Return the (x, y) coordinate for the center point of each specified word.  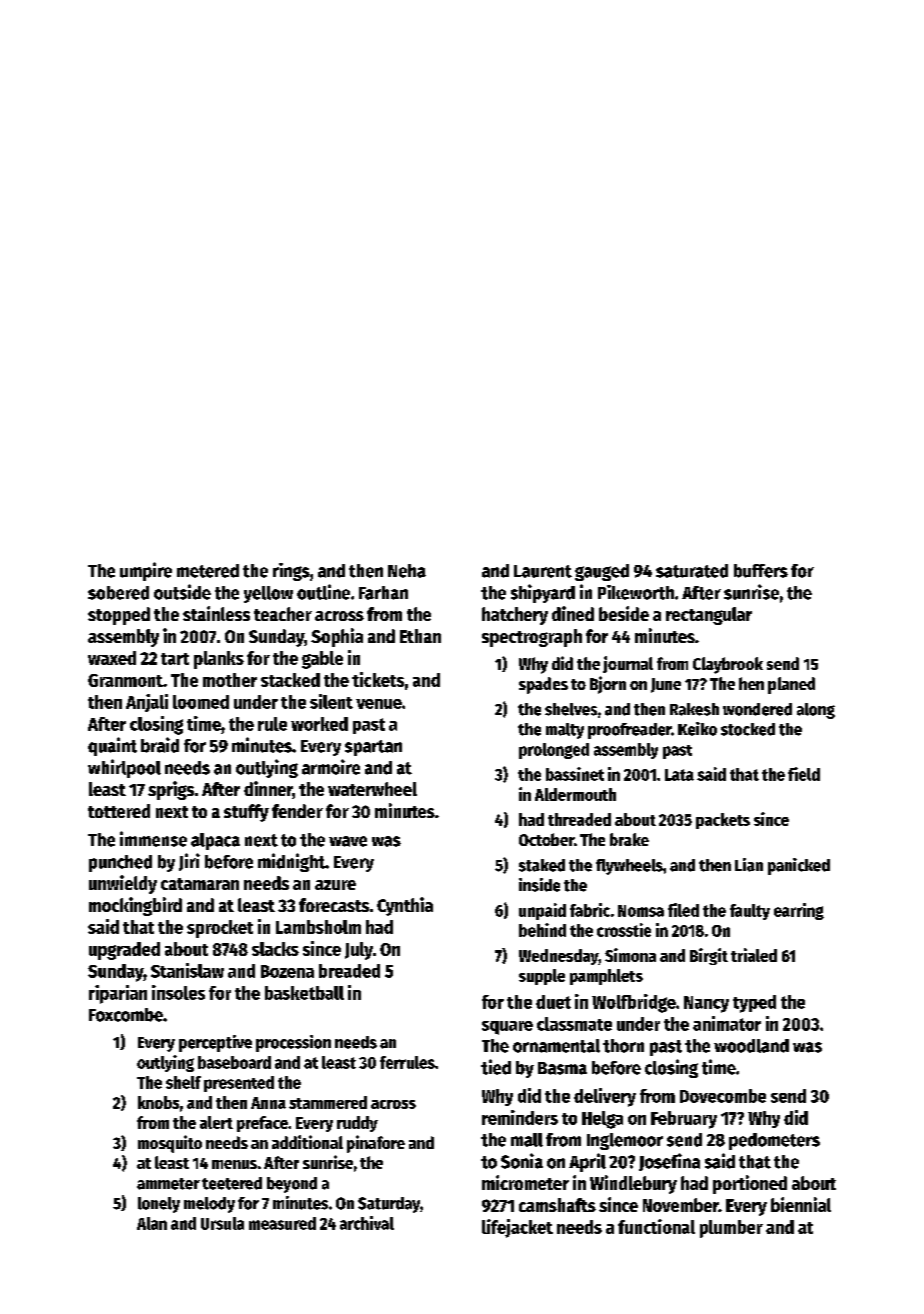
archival (367, 1223)
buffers (761, 571)
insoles (178, 992)
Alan (152, 1223)
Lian (749, 865)
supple (542, 977)
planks (219, 660)
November (681, 1205)
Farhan (383, 593)
